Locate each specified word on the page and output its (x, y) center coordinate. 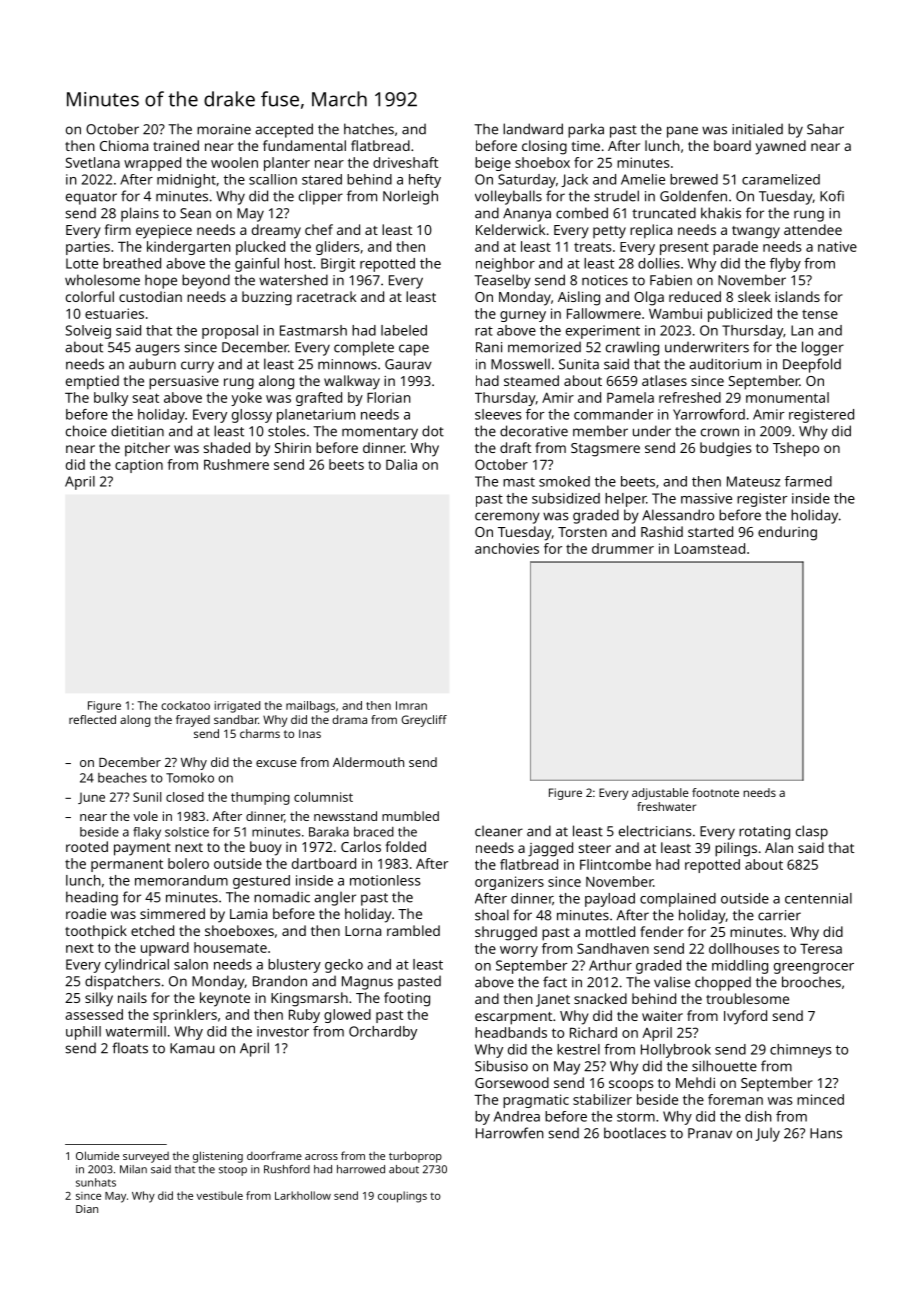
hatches (369, 129)
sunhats (96, 1182)
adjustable (660, 794)
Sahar (825, 129)
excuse (276, 763)
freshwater (666, 806)
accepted (284, 130)
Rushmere (236, 464)
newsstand (345, 816)
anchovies (507, 548)
